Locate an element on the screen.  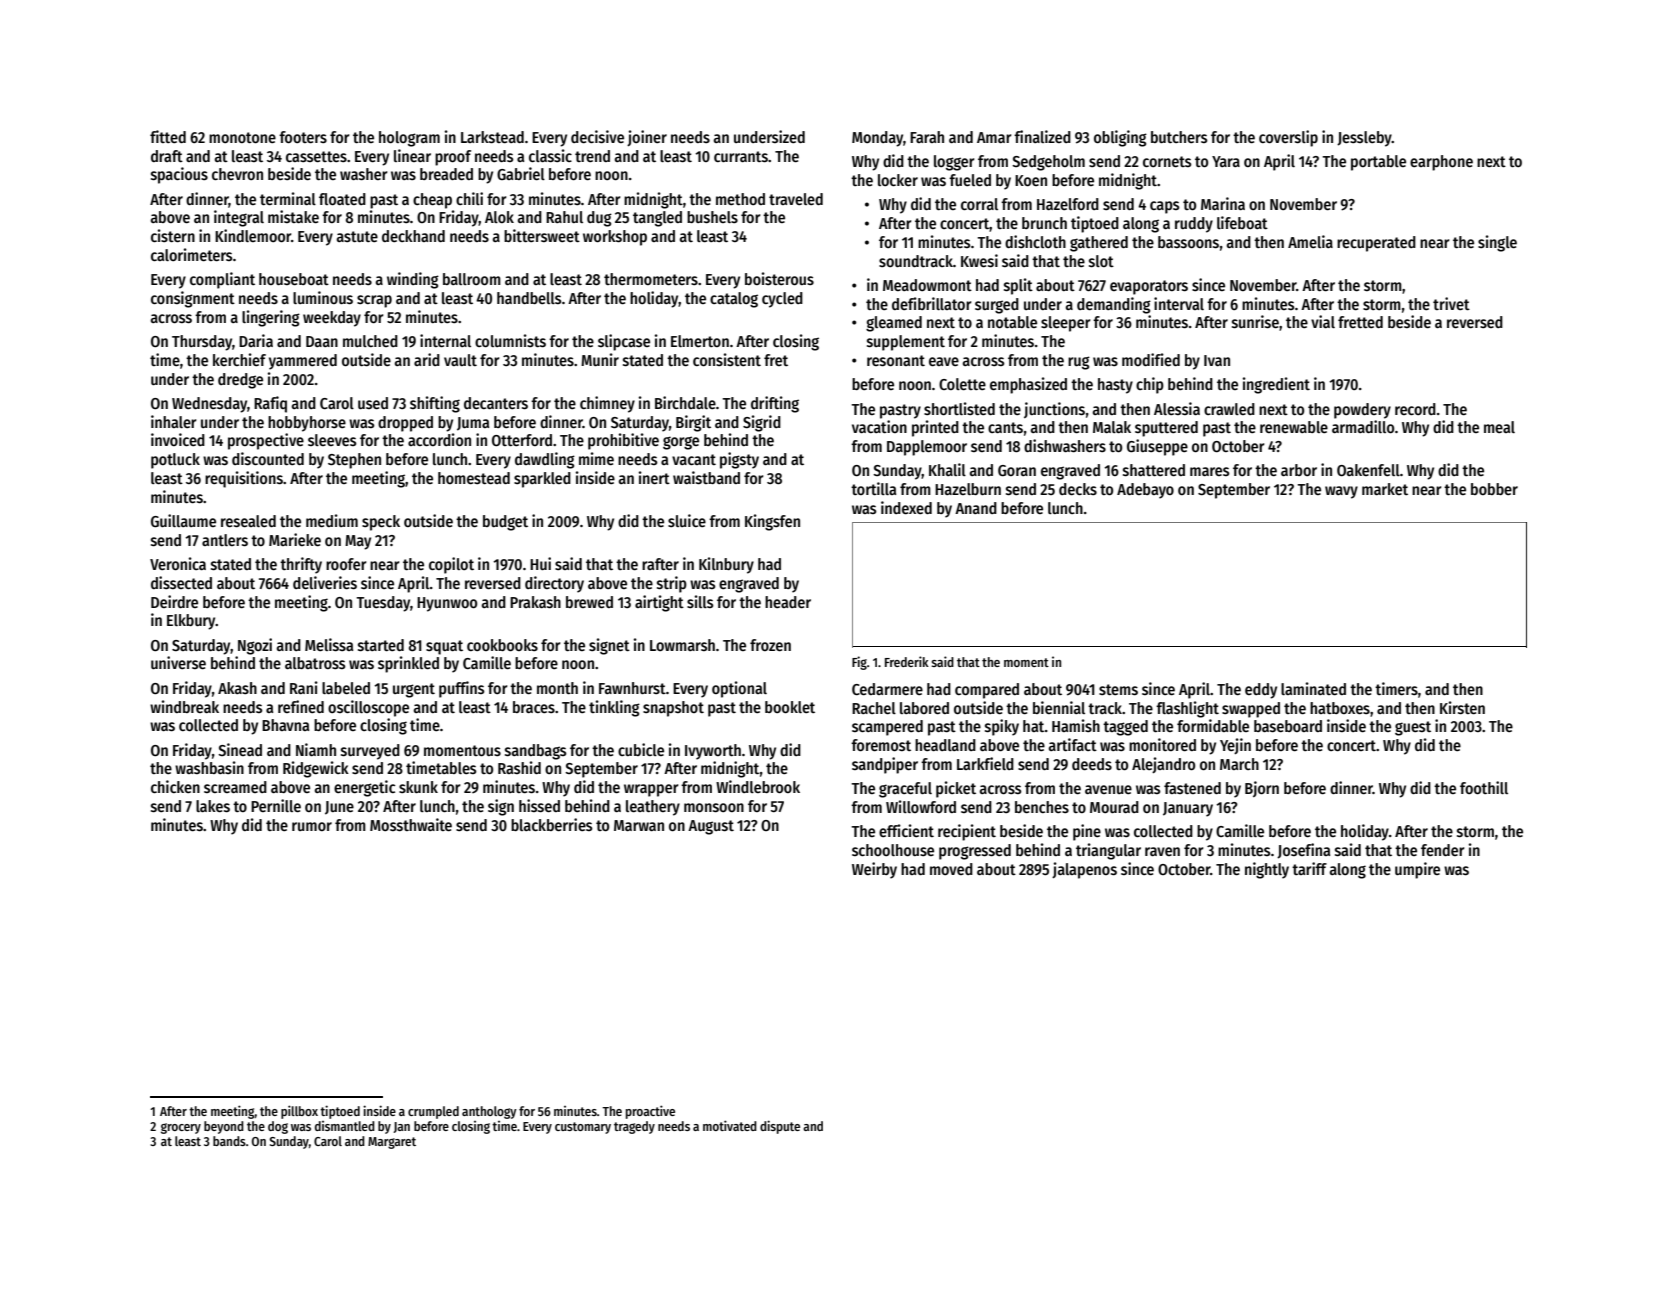
puffins is located at coordinates (461, 689).
